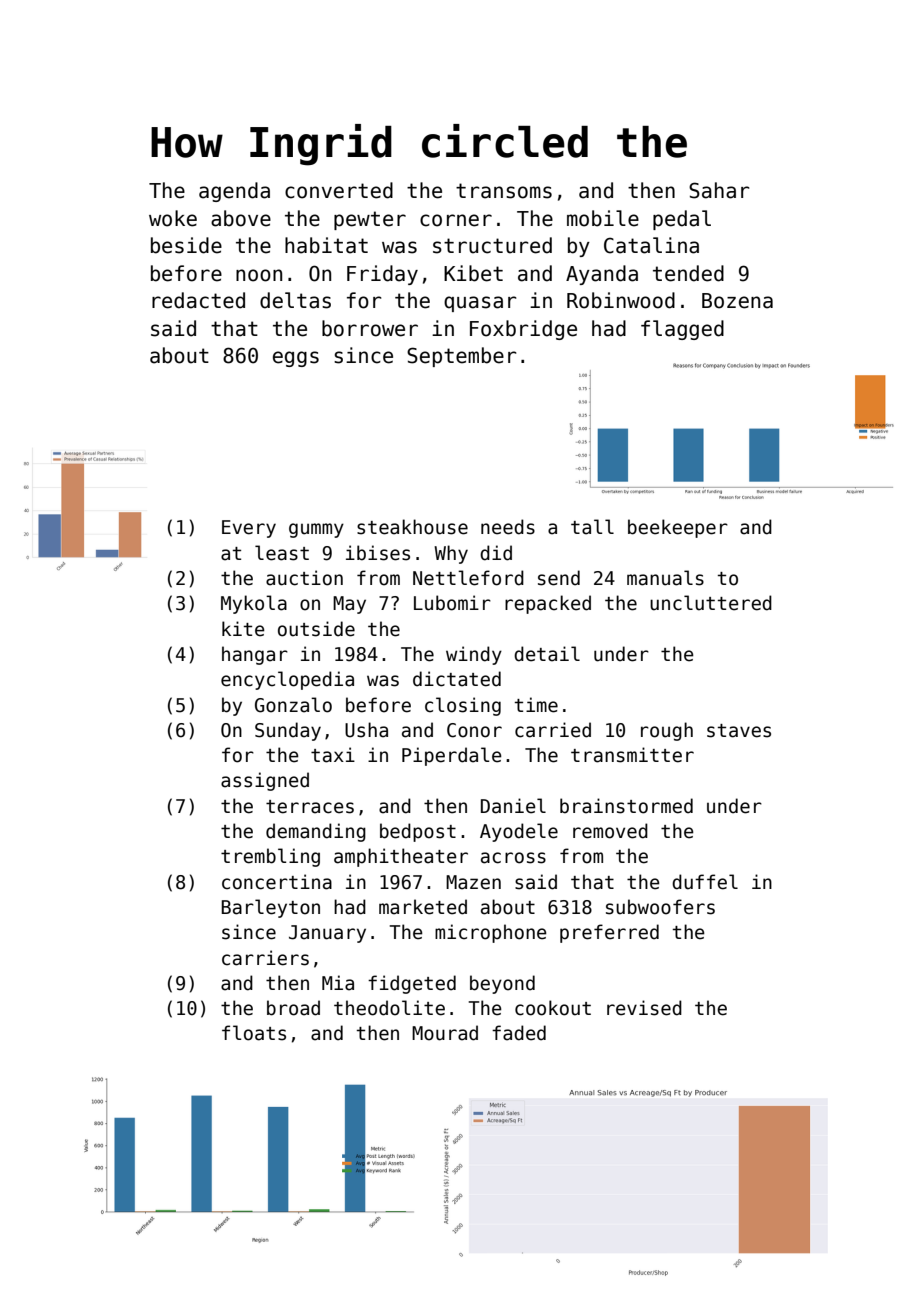 This image has width=924, height=1311. What do you see at coordinates (412, 984) in the image?
I see `fidgeted` at bounding box center [412, 984].
